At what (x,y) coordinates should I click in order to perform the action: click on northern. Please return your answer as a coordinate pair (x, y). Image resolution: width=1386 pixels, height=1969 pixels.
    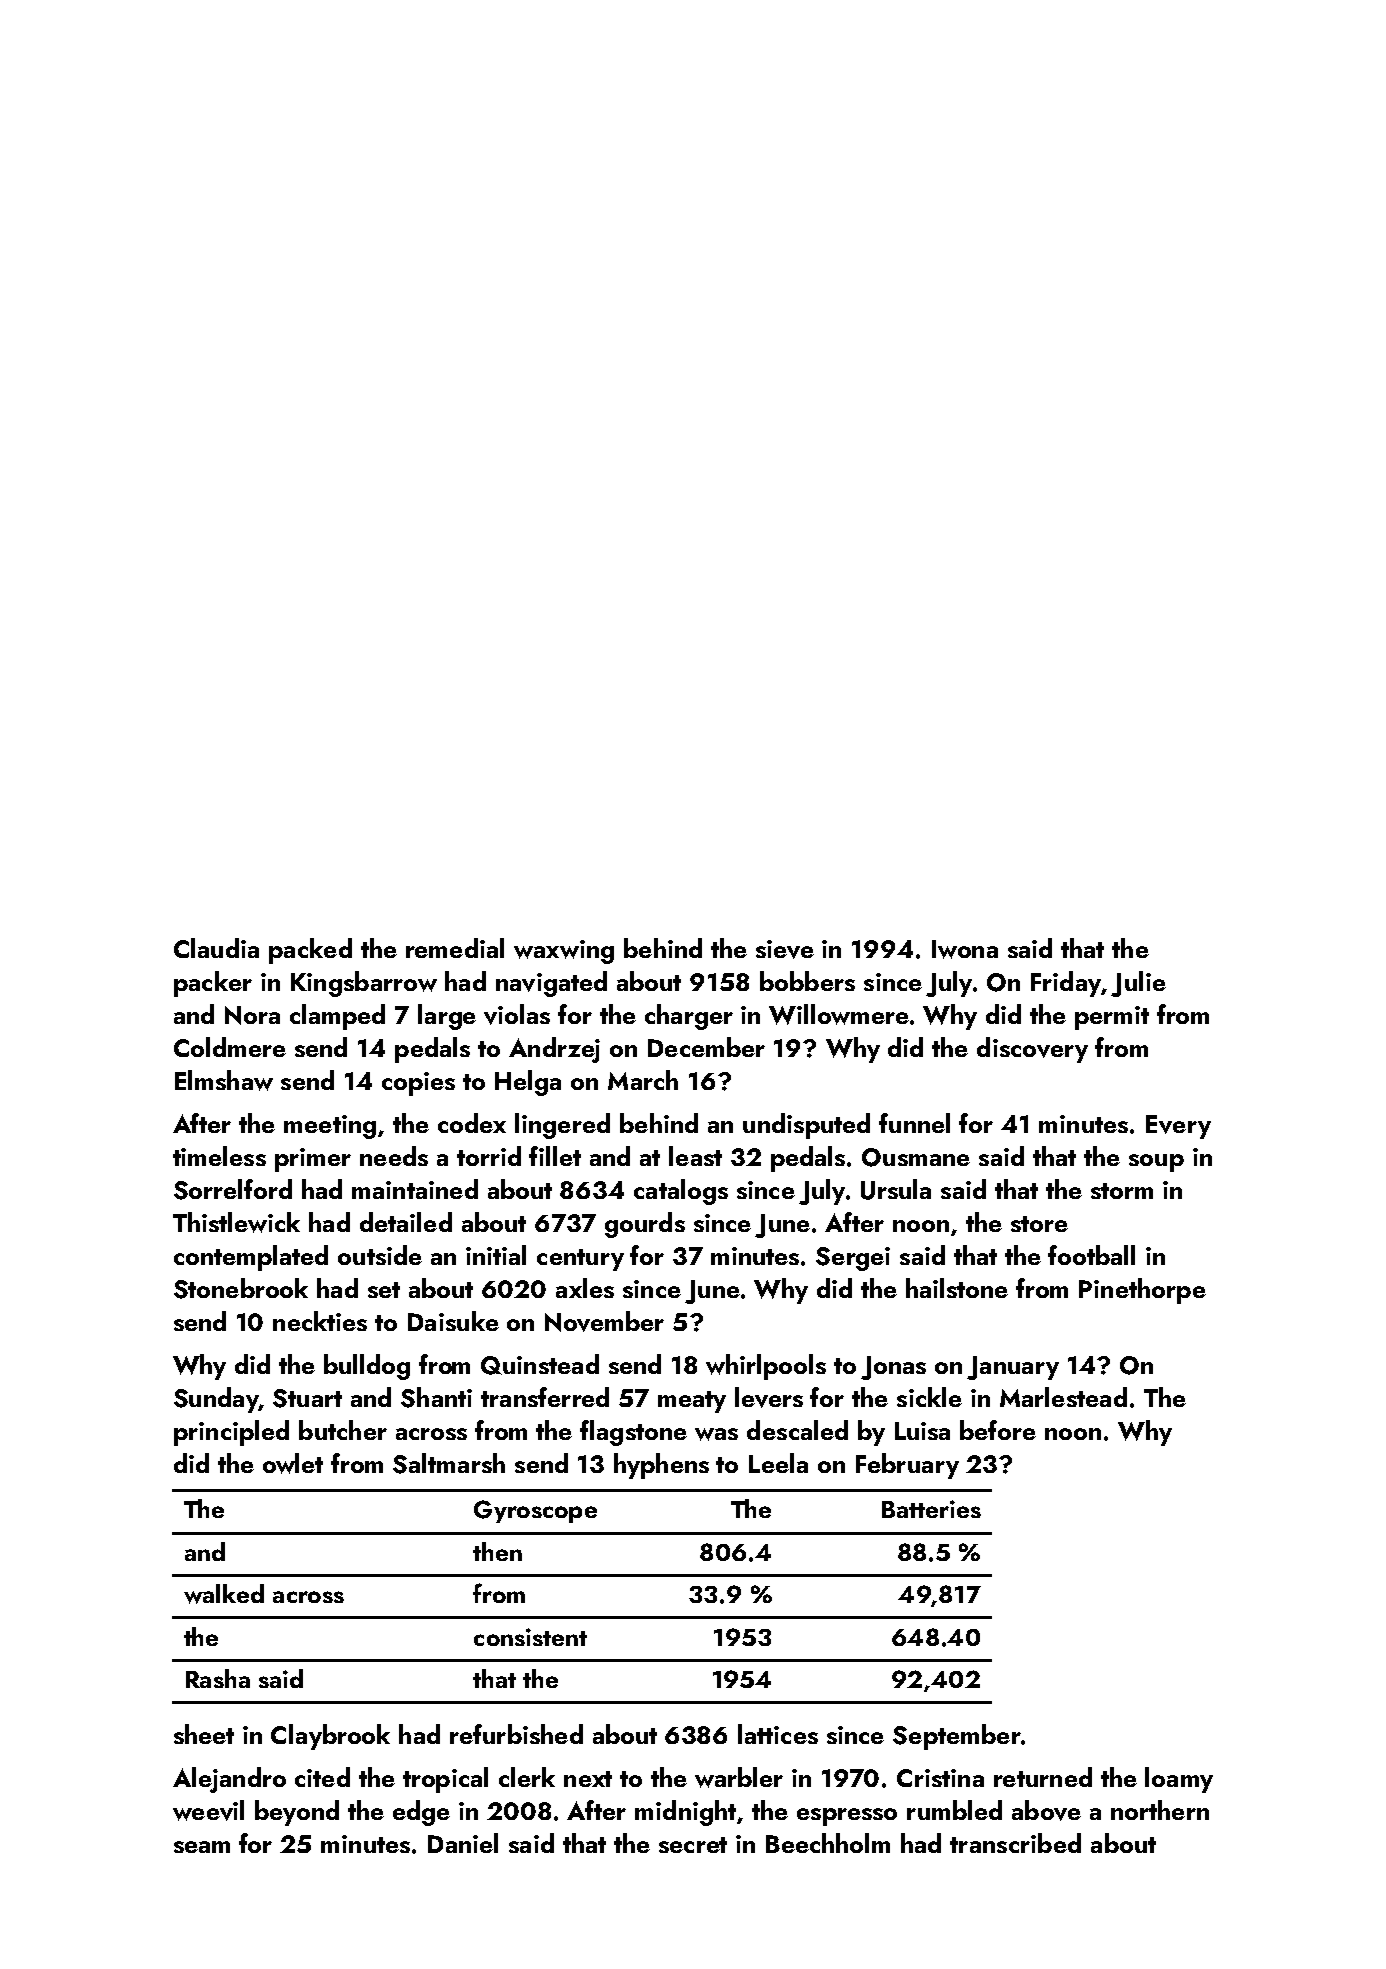
    Looking at the image, I should click on (1160, 1810).
